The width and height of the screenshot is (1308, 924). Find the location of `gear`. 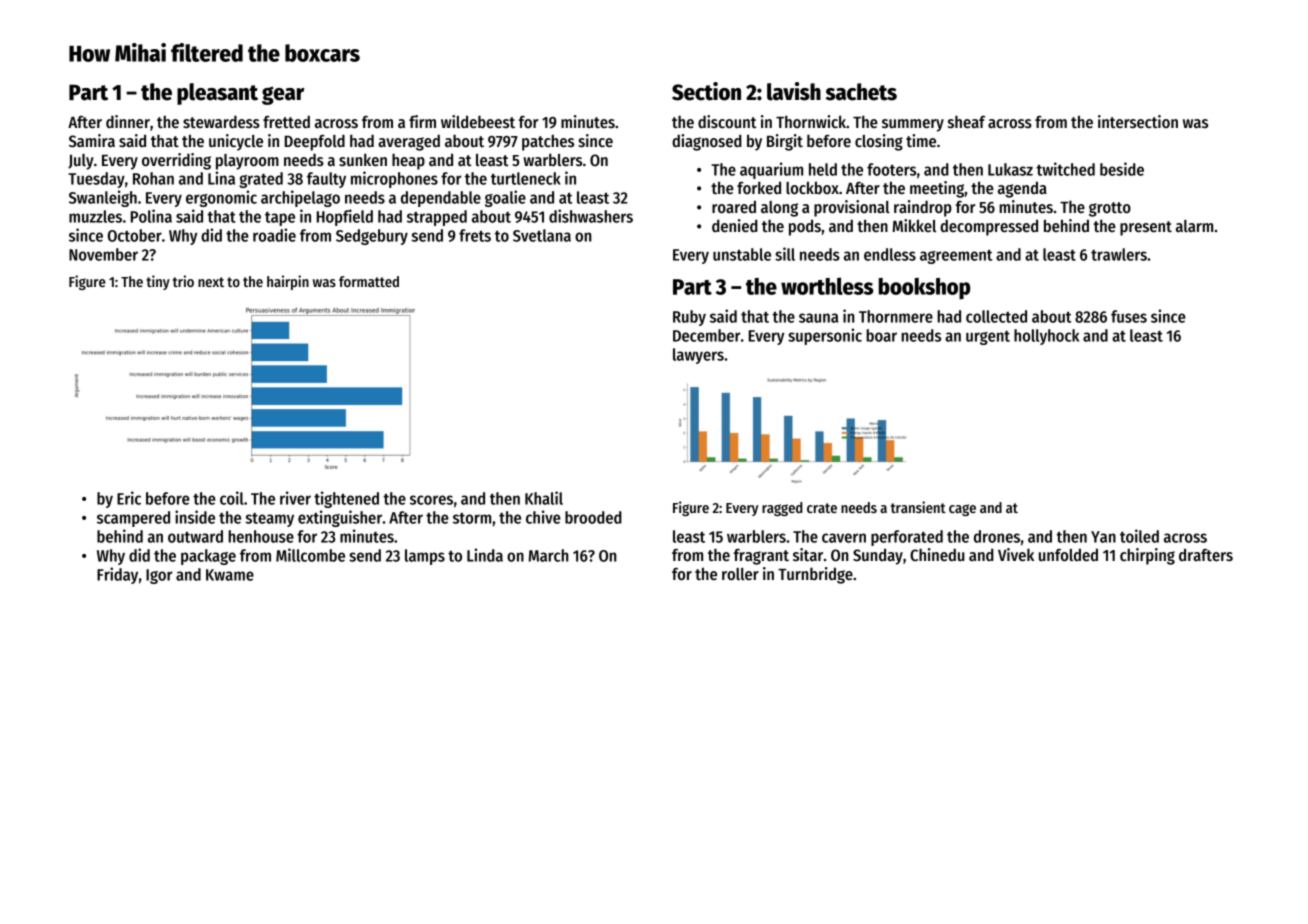

gear is located at coordinates (283, 95).
